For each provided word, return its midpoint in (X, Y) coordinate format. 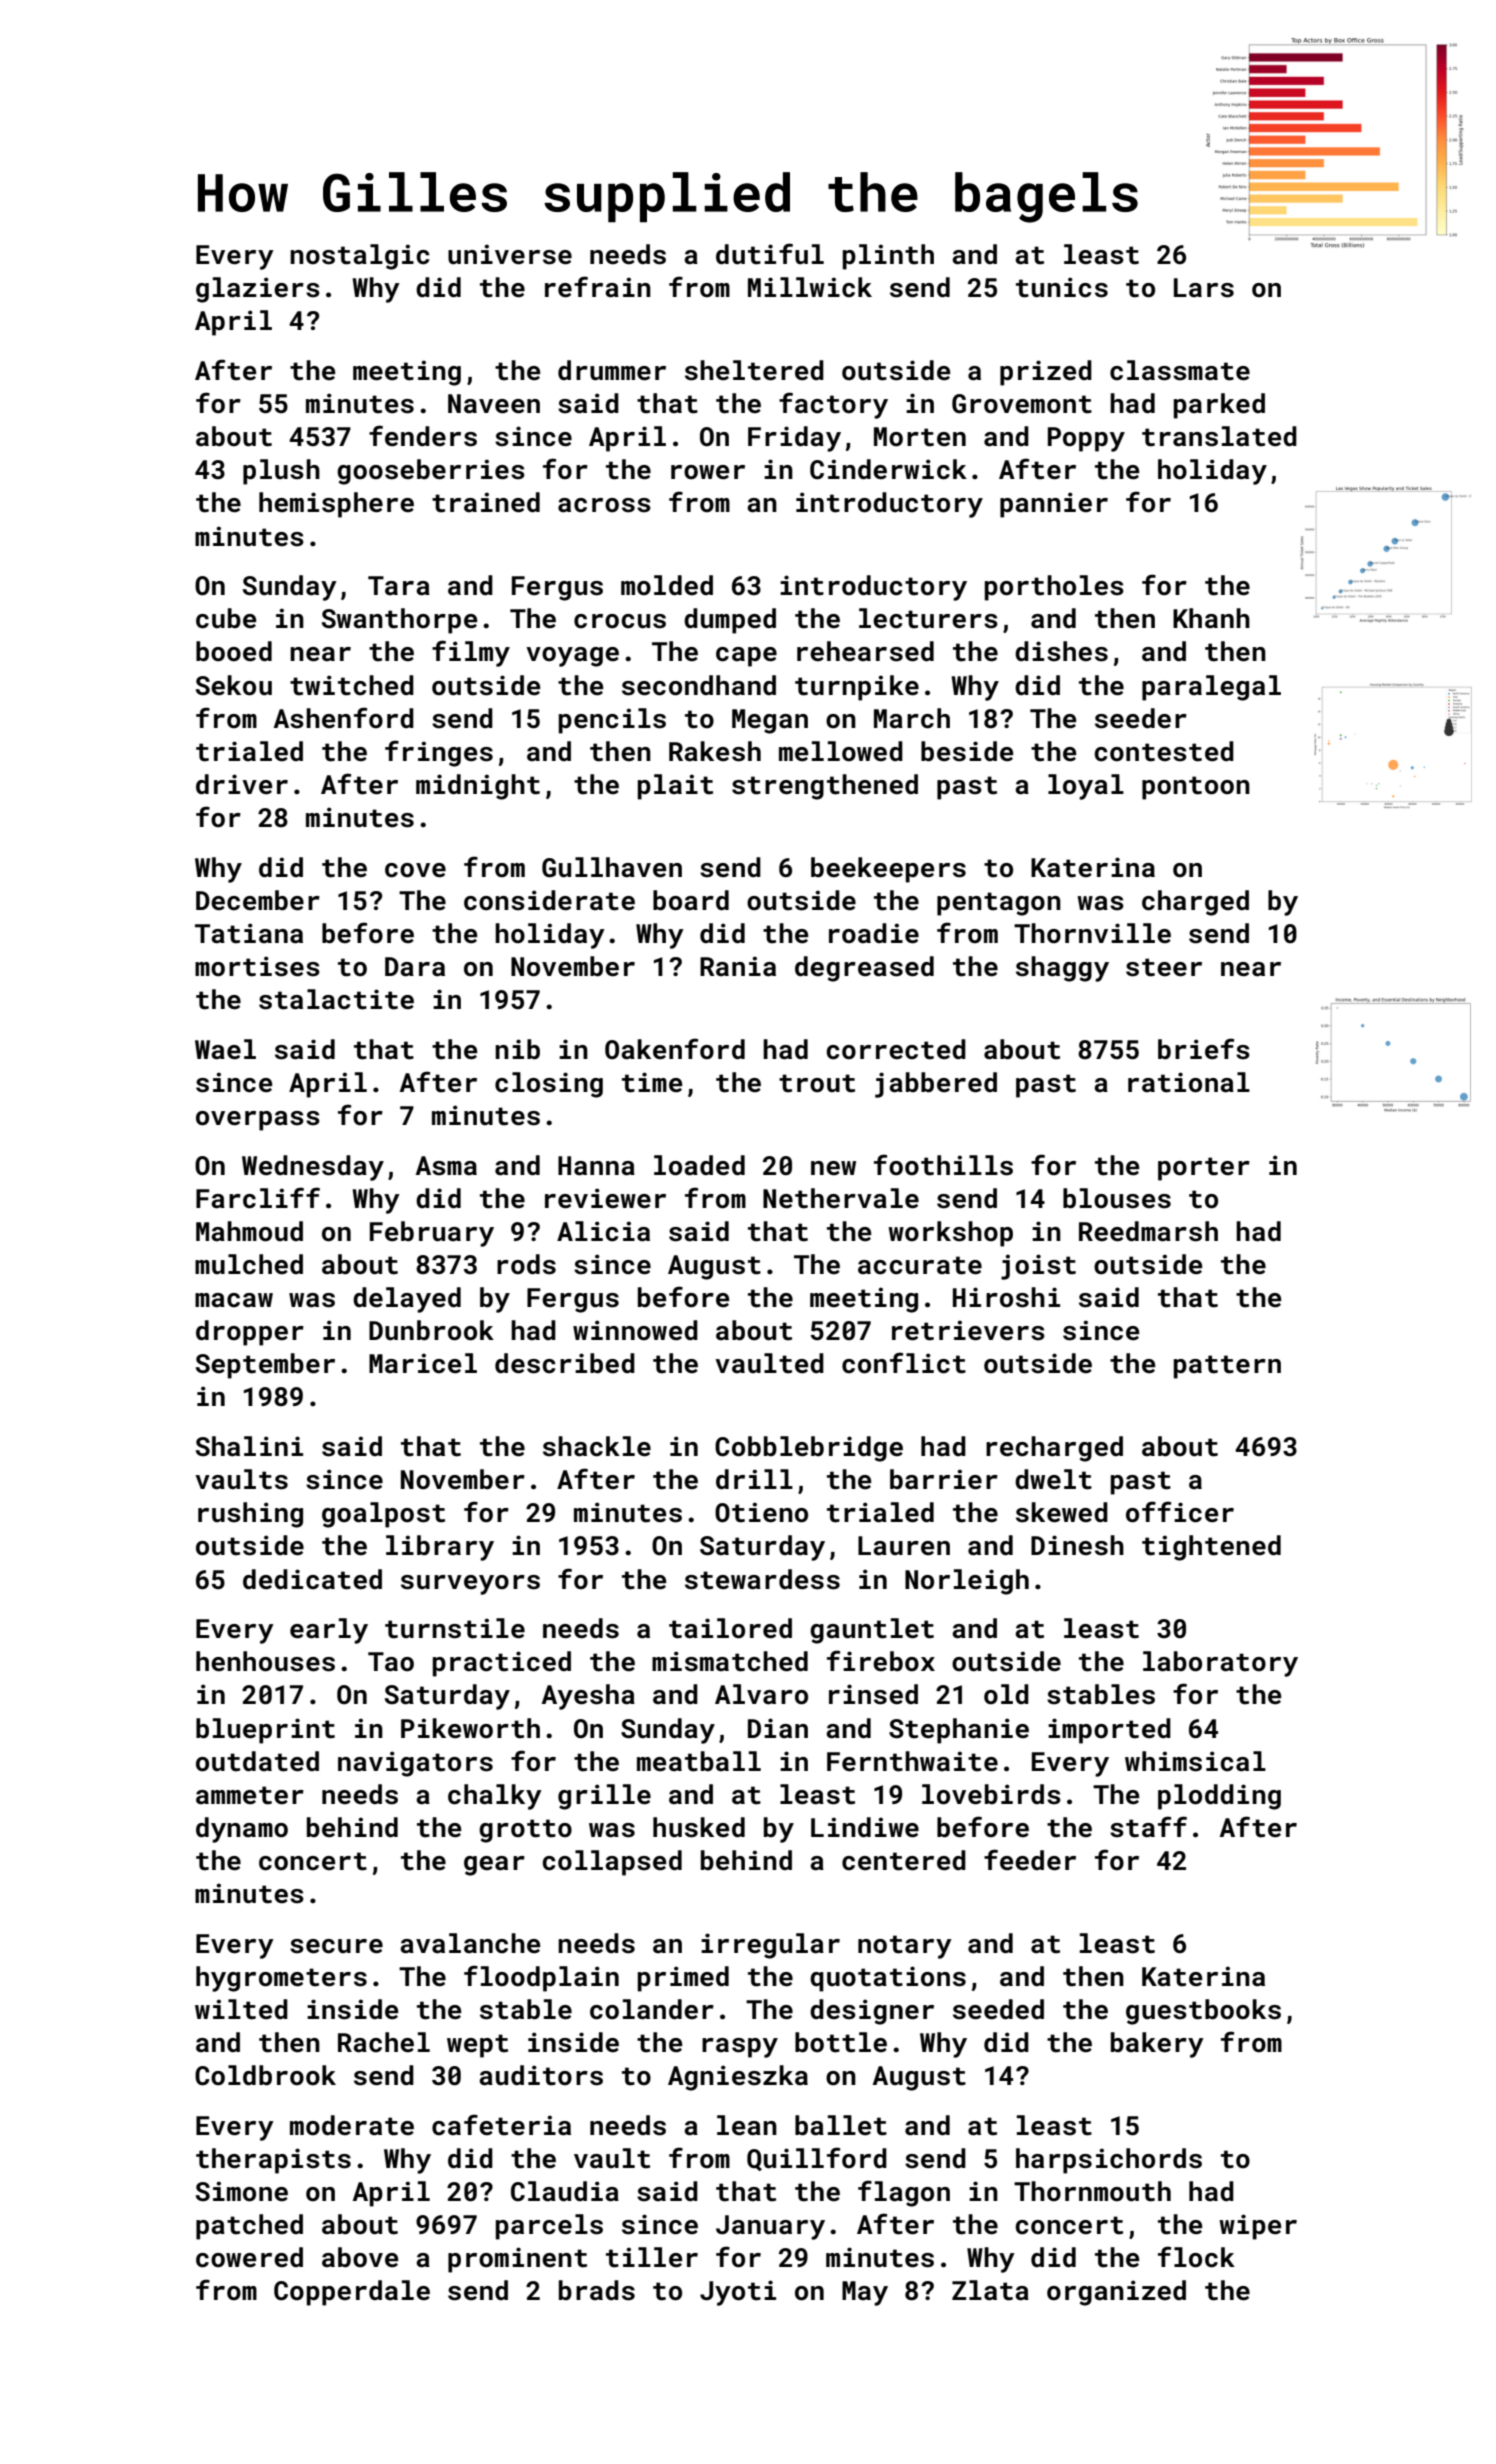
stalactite (336, 999)
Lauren (904, 1546)
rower (708, 472)
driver (242, 784)
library (440, 1548)
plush (281, 472)
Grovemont (1022, 404)
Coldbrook (265, 2075)
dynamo (242, 1830)
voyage (572, 657)
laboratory (1220, 1664)
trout (817, 1083)
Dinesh (1077, 1545)
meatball (699, 1761)
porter (1204, 1169)
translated (1219, 436)
